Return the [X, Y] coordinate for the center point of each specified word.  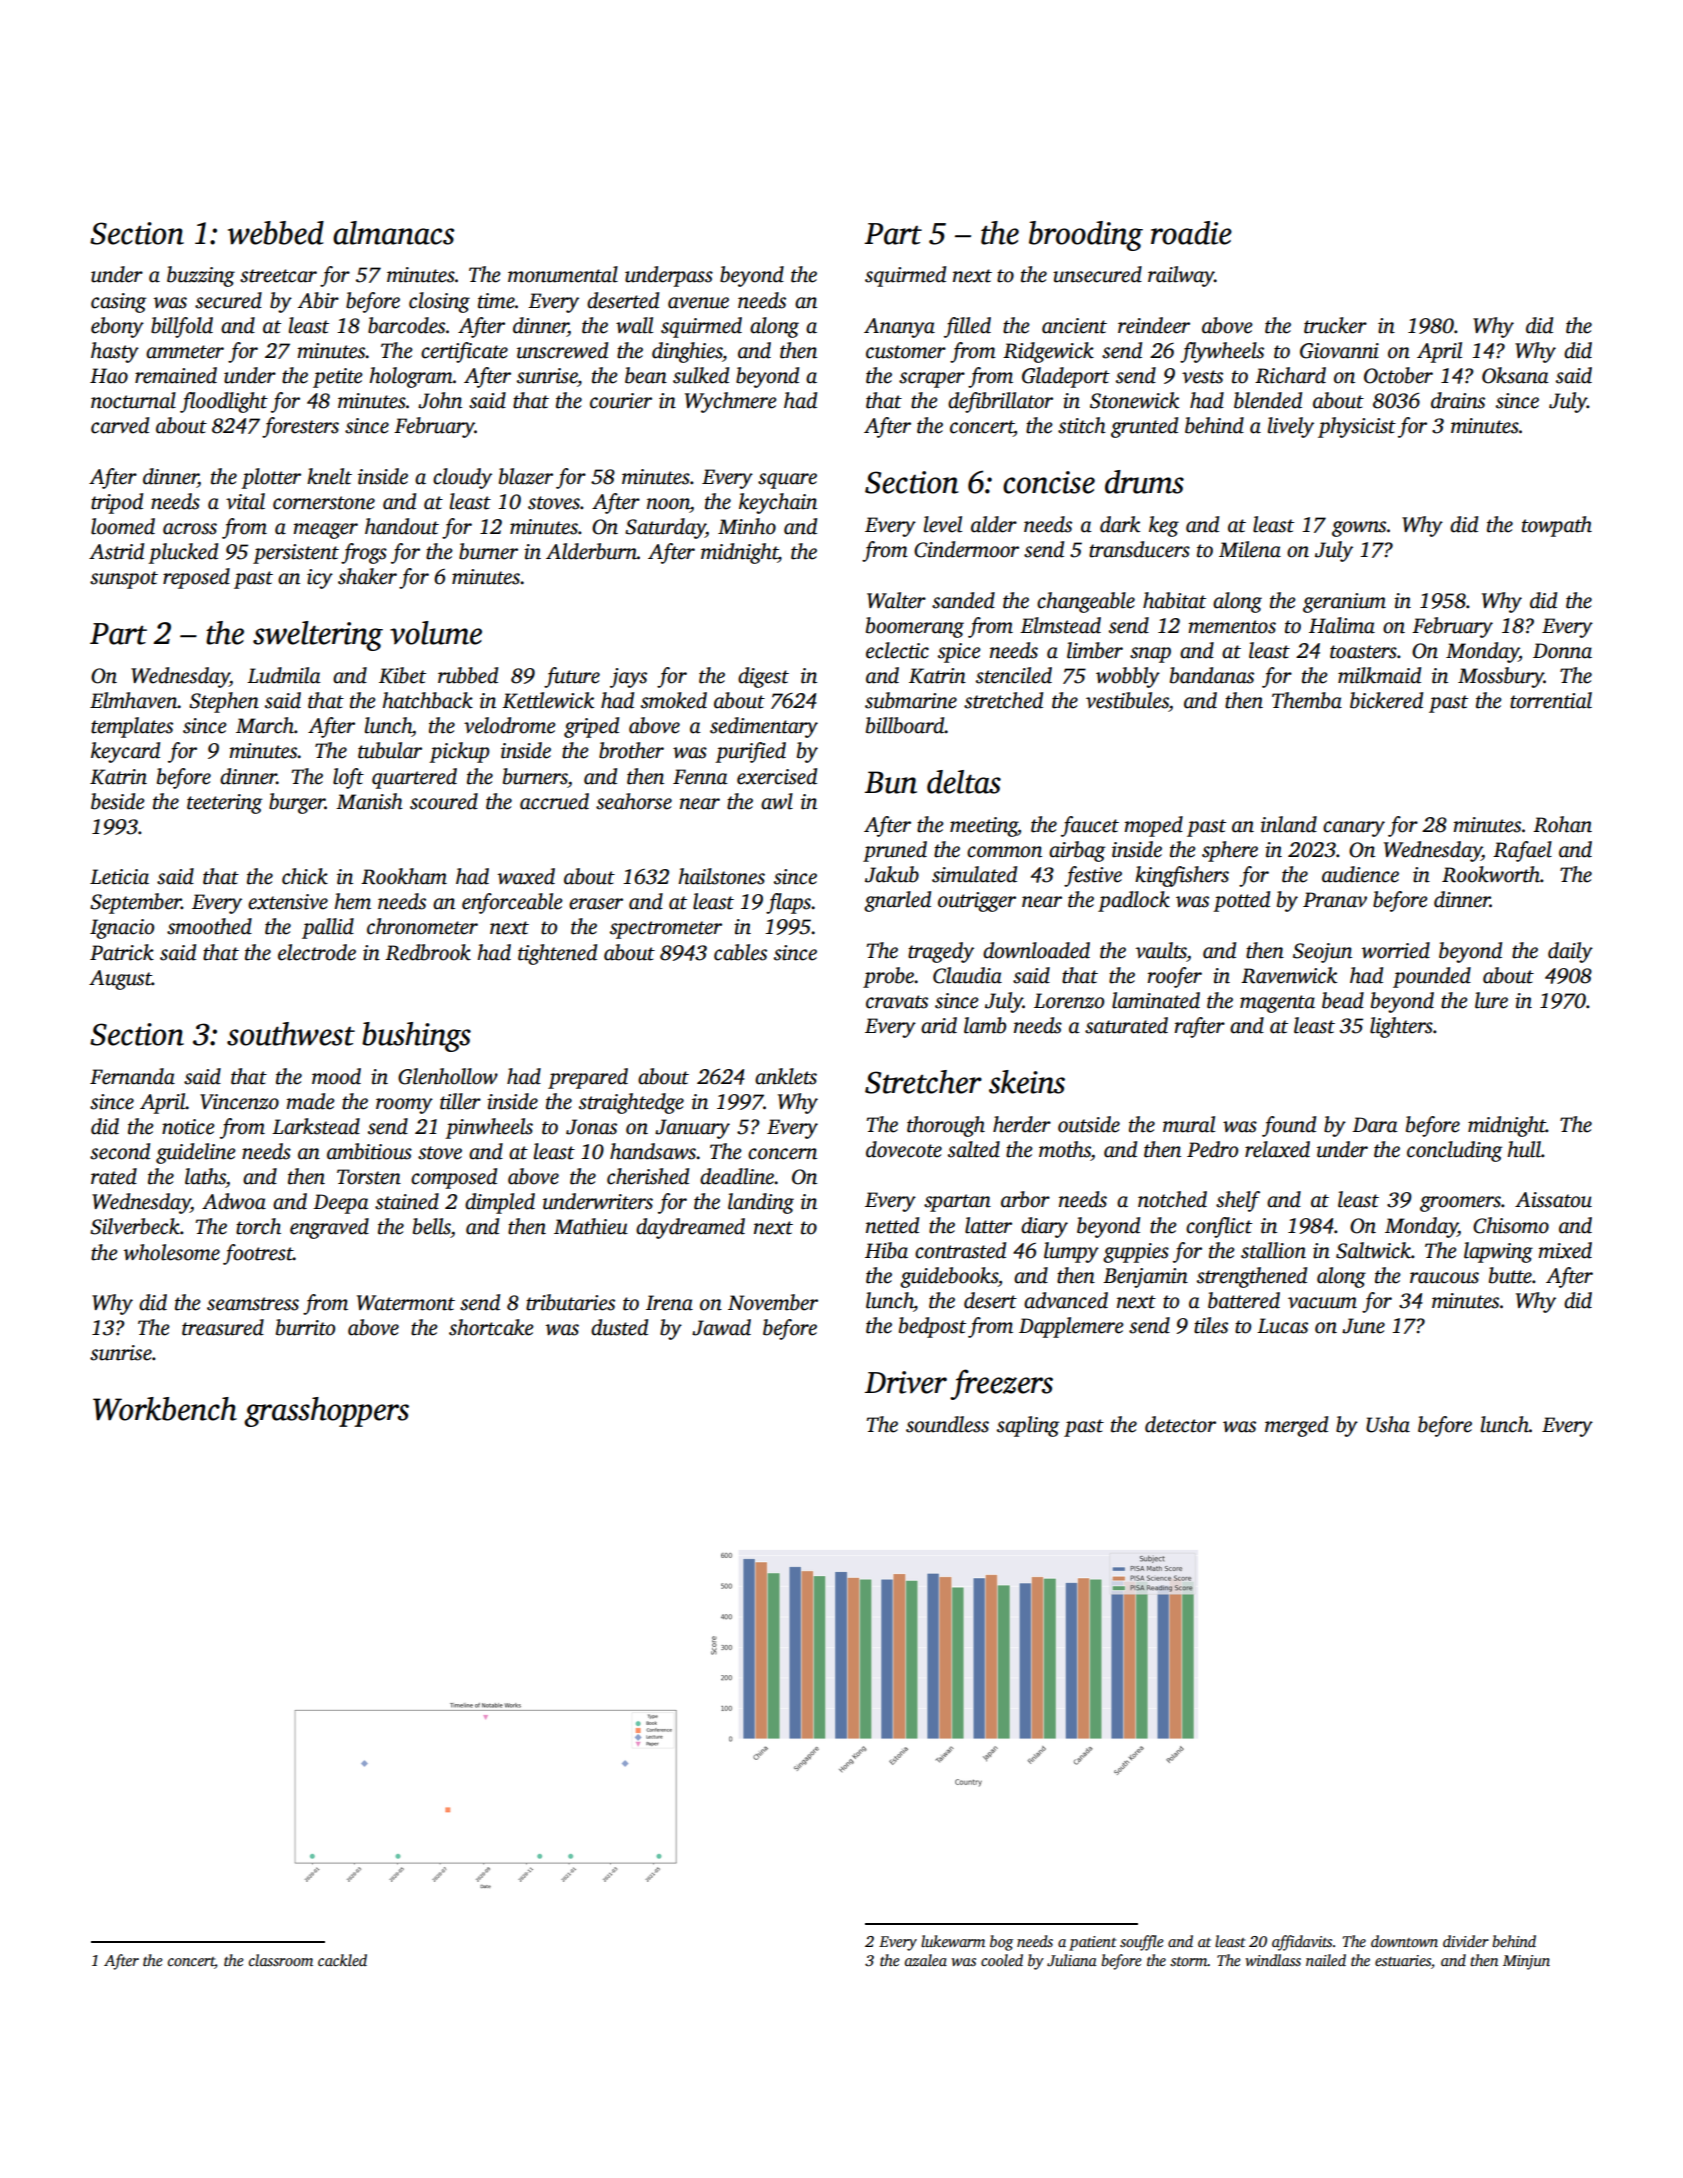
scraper [932, 380]
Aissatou [1553, 1200]
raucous [1444, 1278]
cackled [342, 1960]
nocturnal [133, 400]
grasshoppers [326, 1412]
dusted [619, 1327]
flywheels [1222, 352]
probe [889, 977]
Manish [369, 801]
